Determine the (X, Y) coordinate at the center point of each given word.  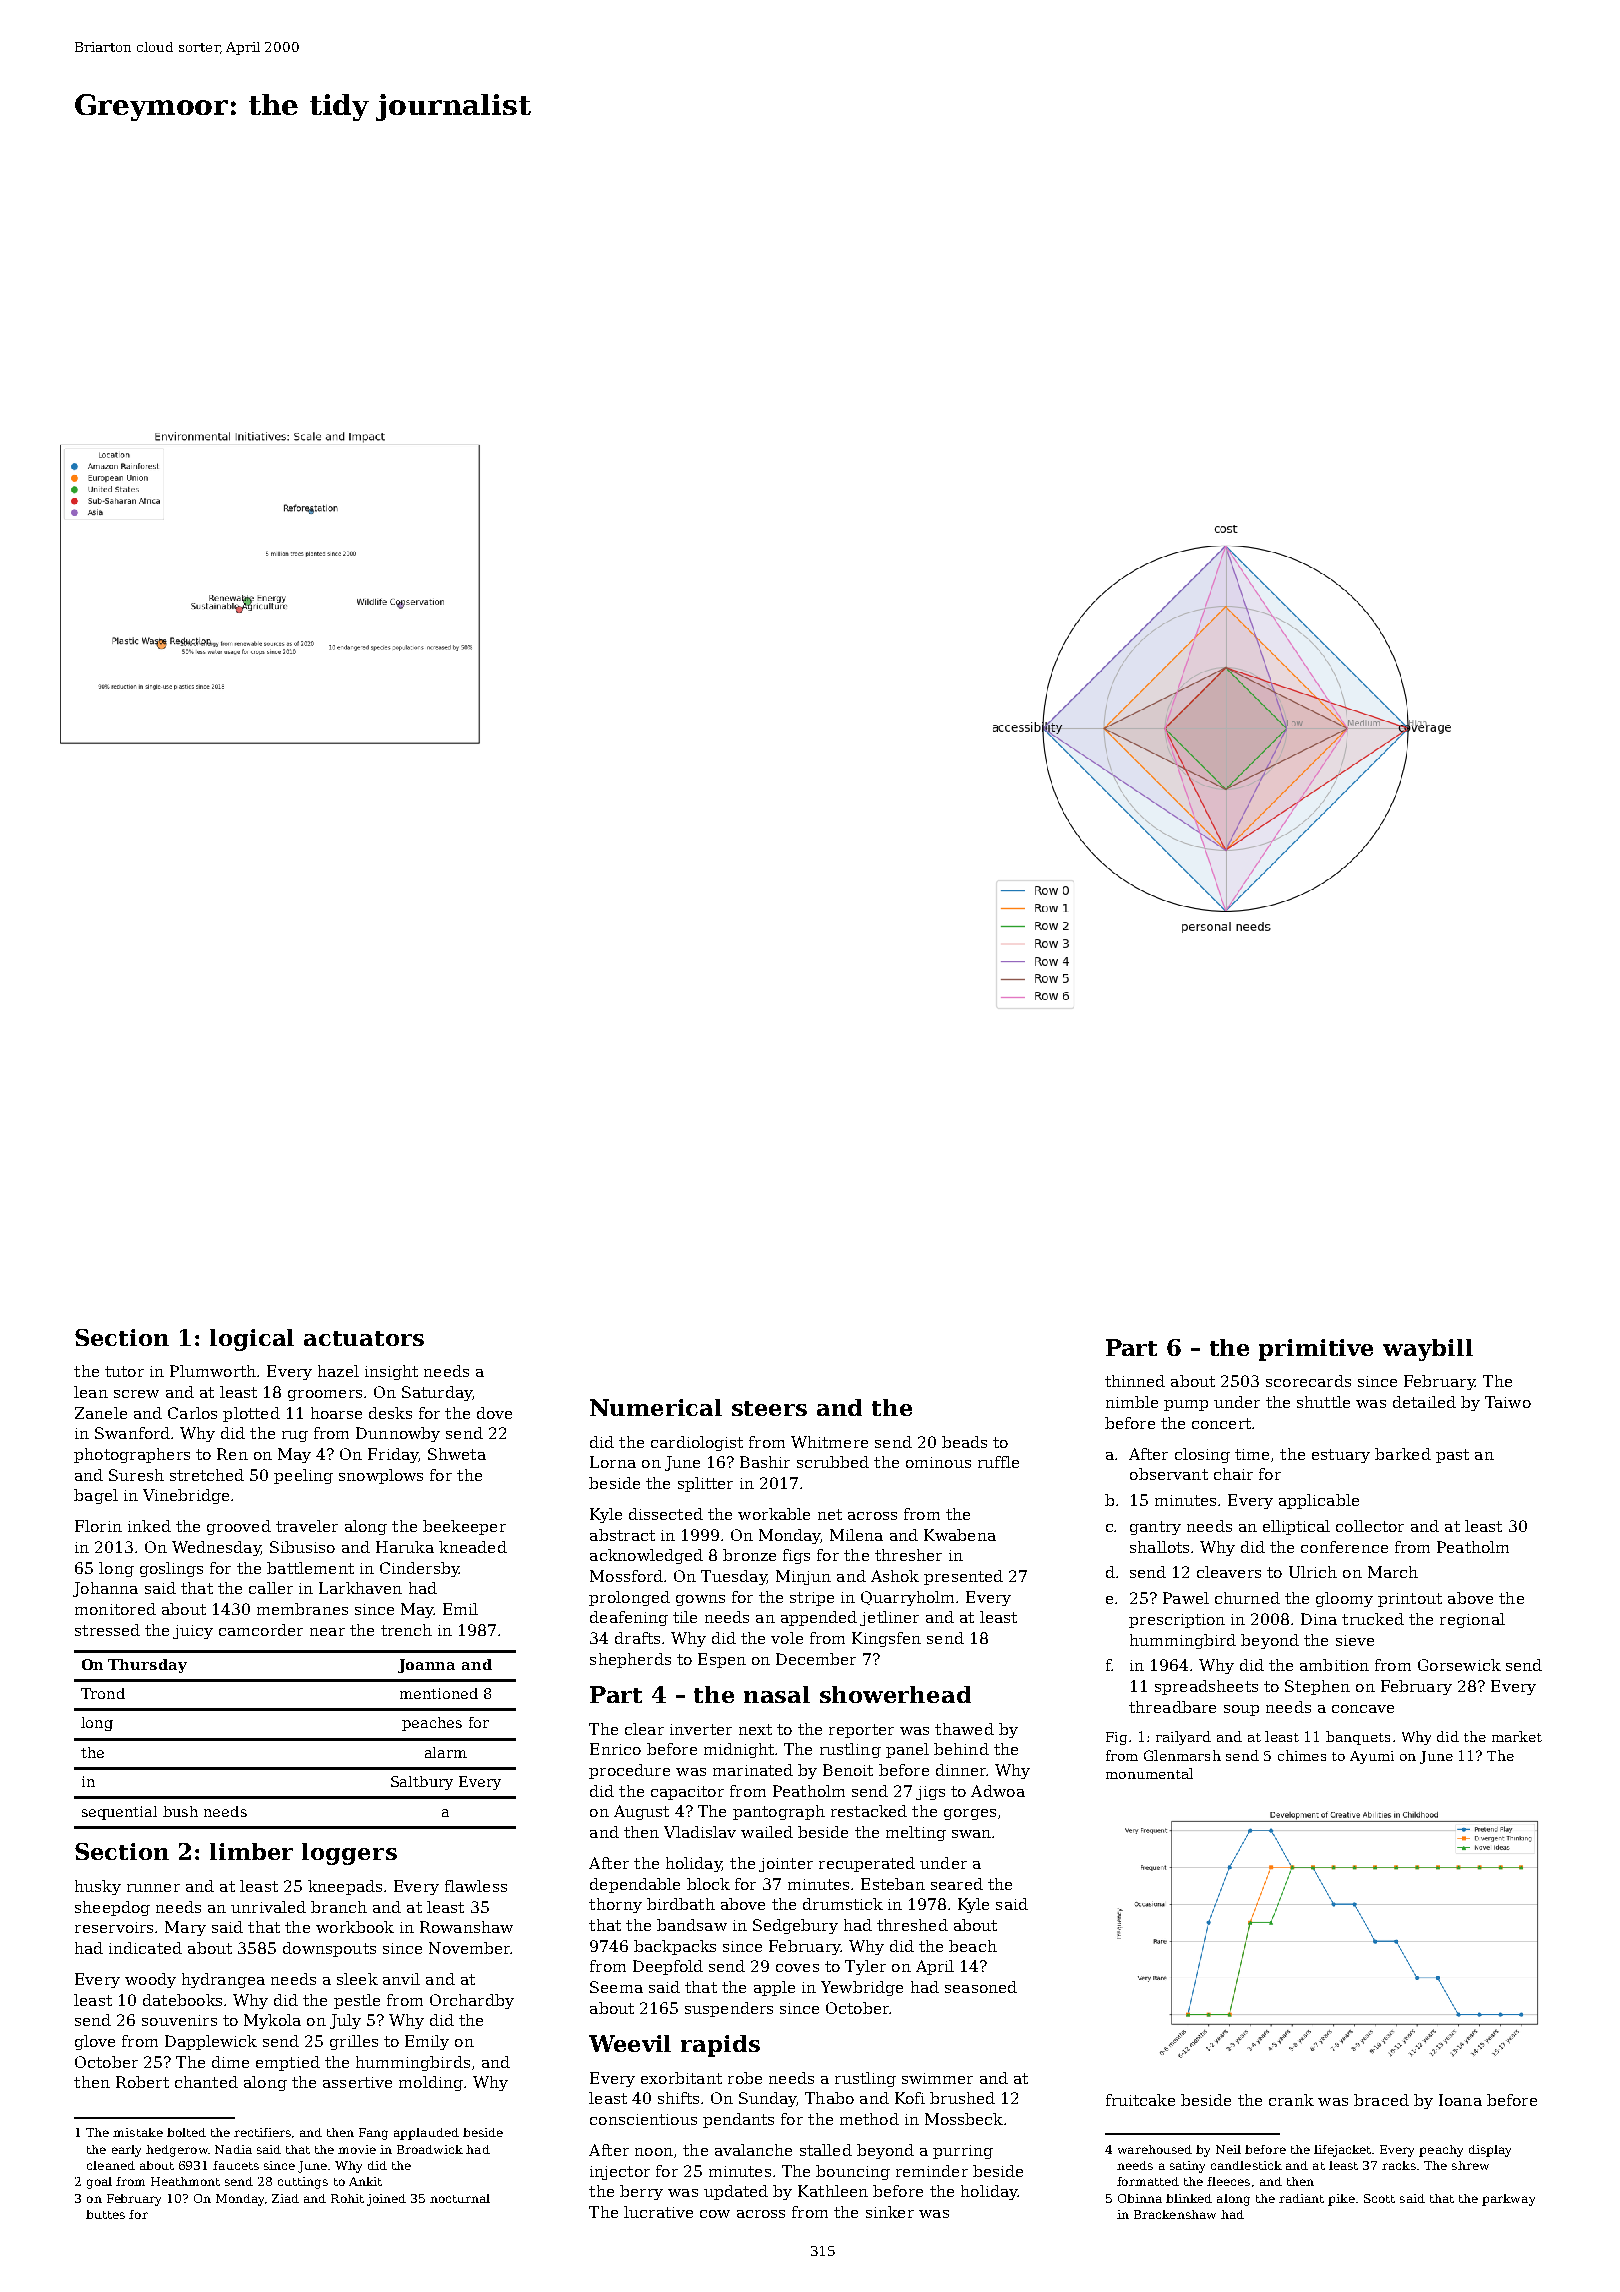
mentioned (439, 1693)
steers (769, 1408)
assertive (357, 2082)
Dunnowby (398, 1434)
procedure (629, 1771)
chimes (1302, 1755)
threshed (912, 1925)
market (1517, 1736)
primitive (1316, 1350)
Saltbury (422, 1783)
